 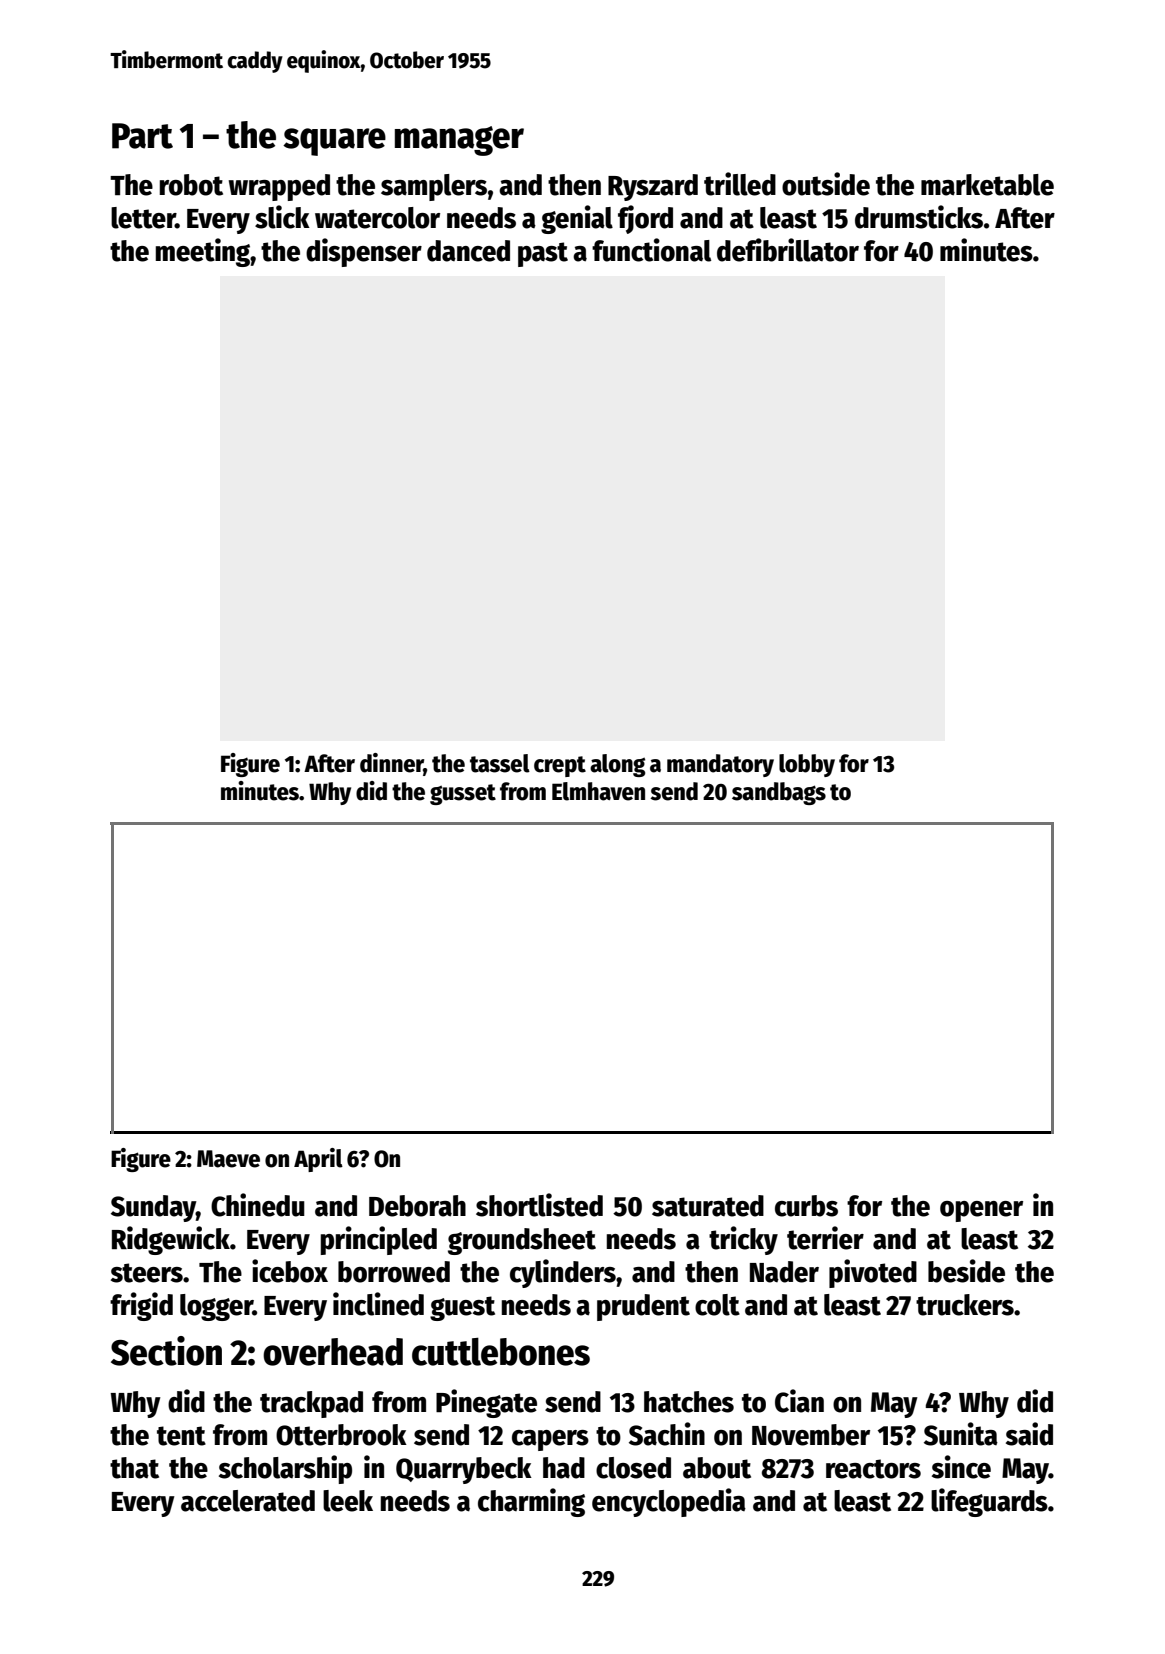 I want to click on drumsticks, so click(x=919, y=217).
